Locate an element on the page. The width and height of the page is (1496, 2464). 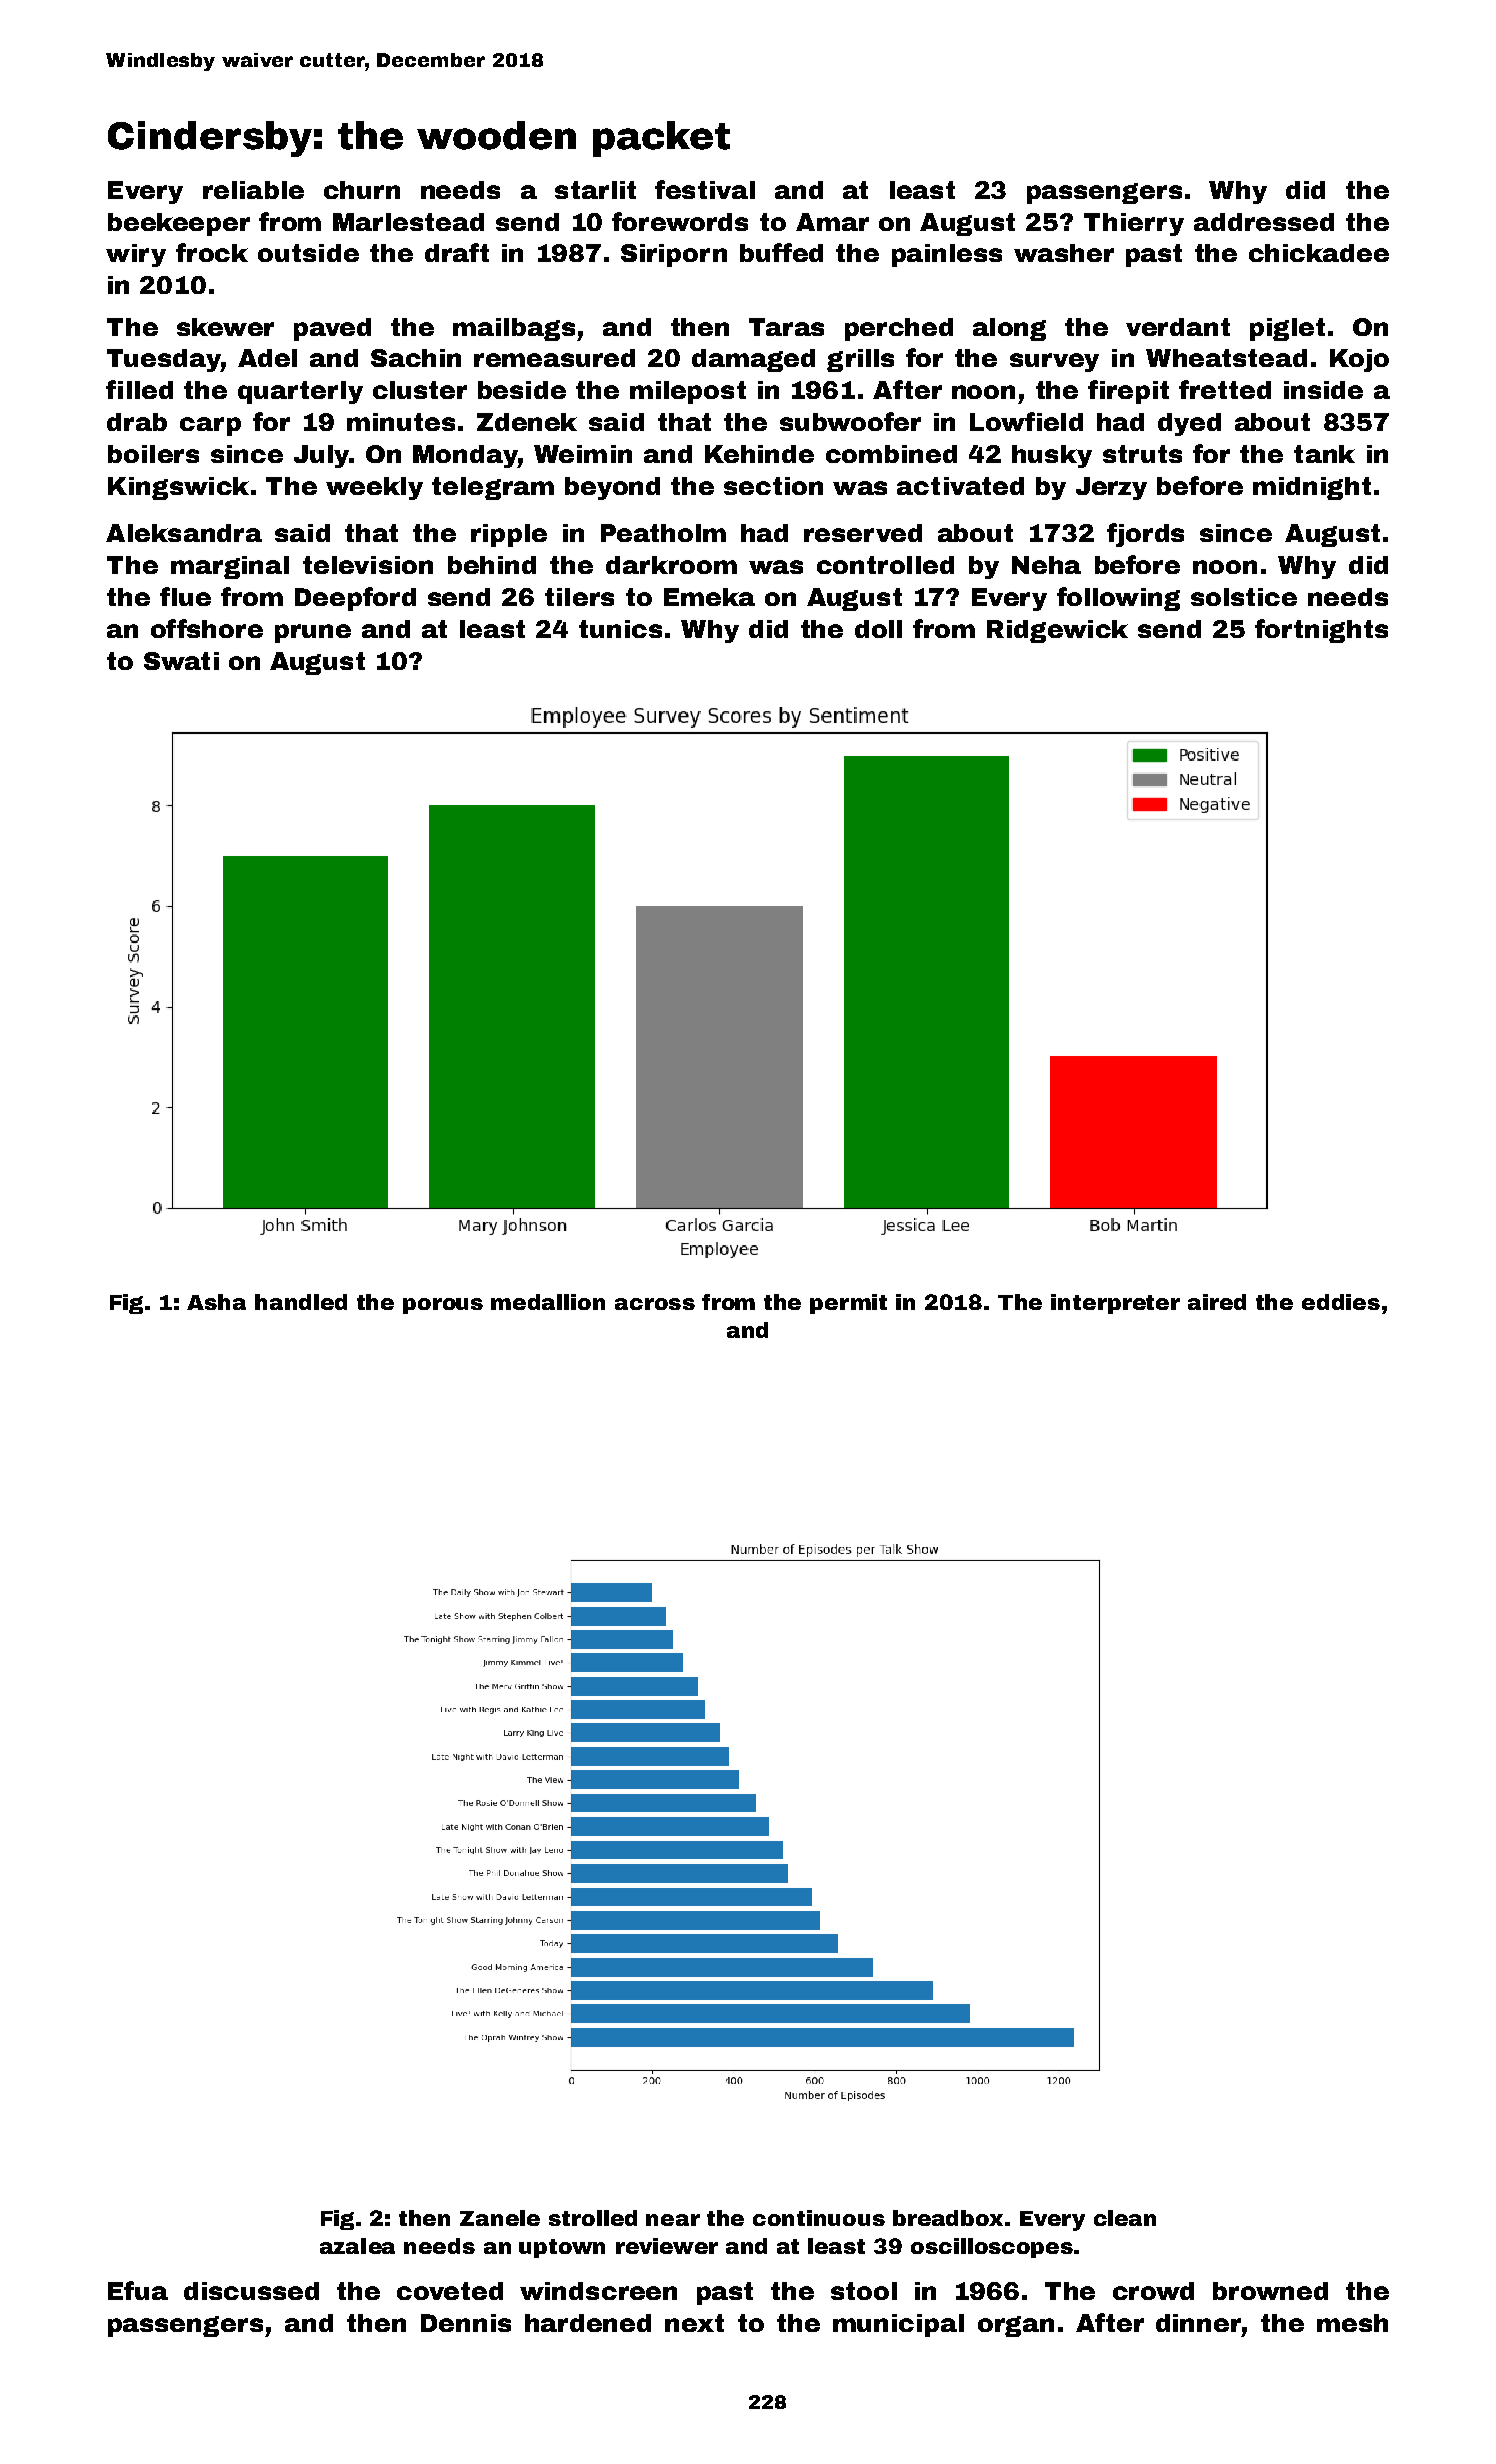
section is located at coordinates (773, 486).
